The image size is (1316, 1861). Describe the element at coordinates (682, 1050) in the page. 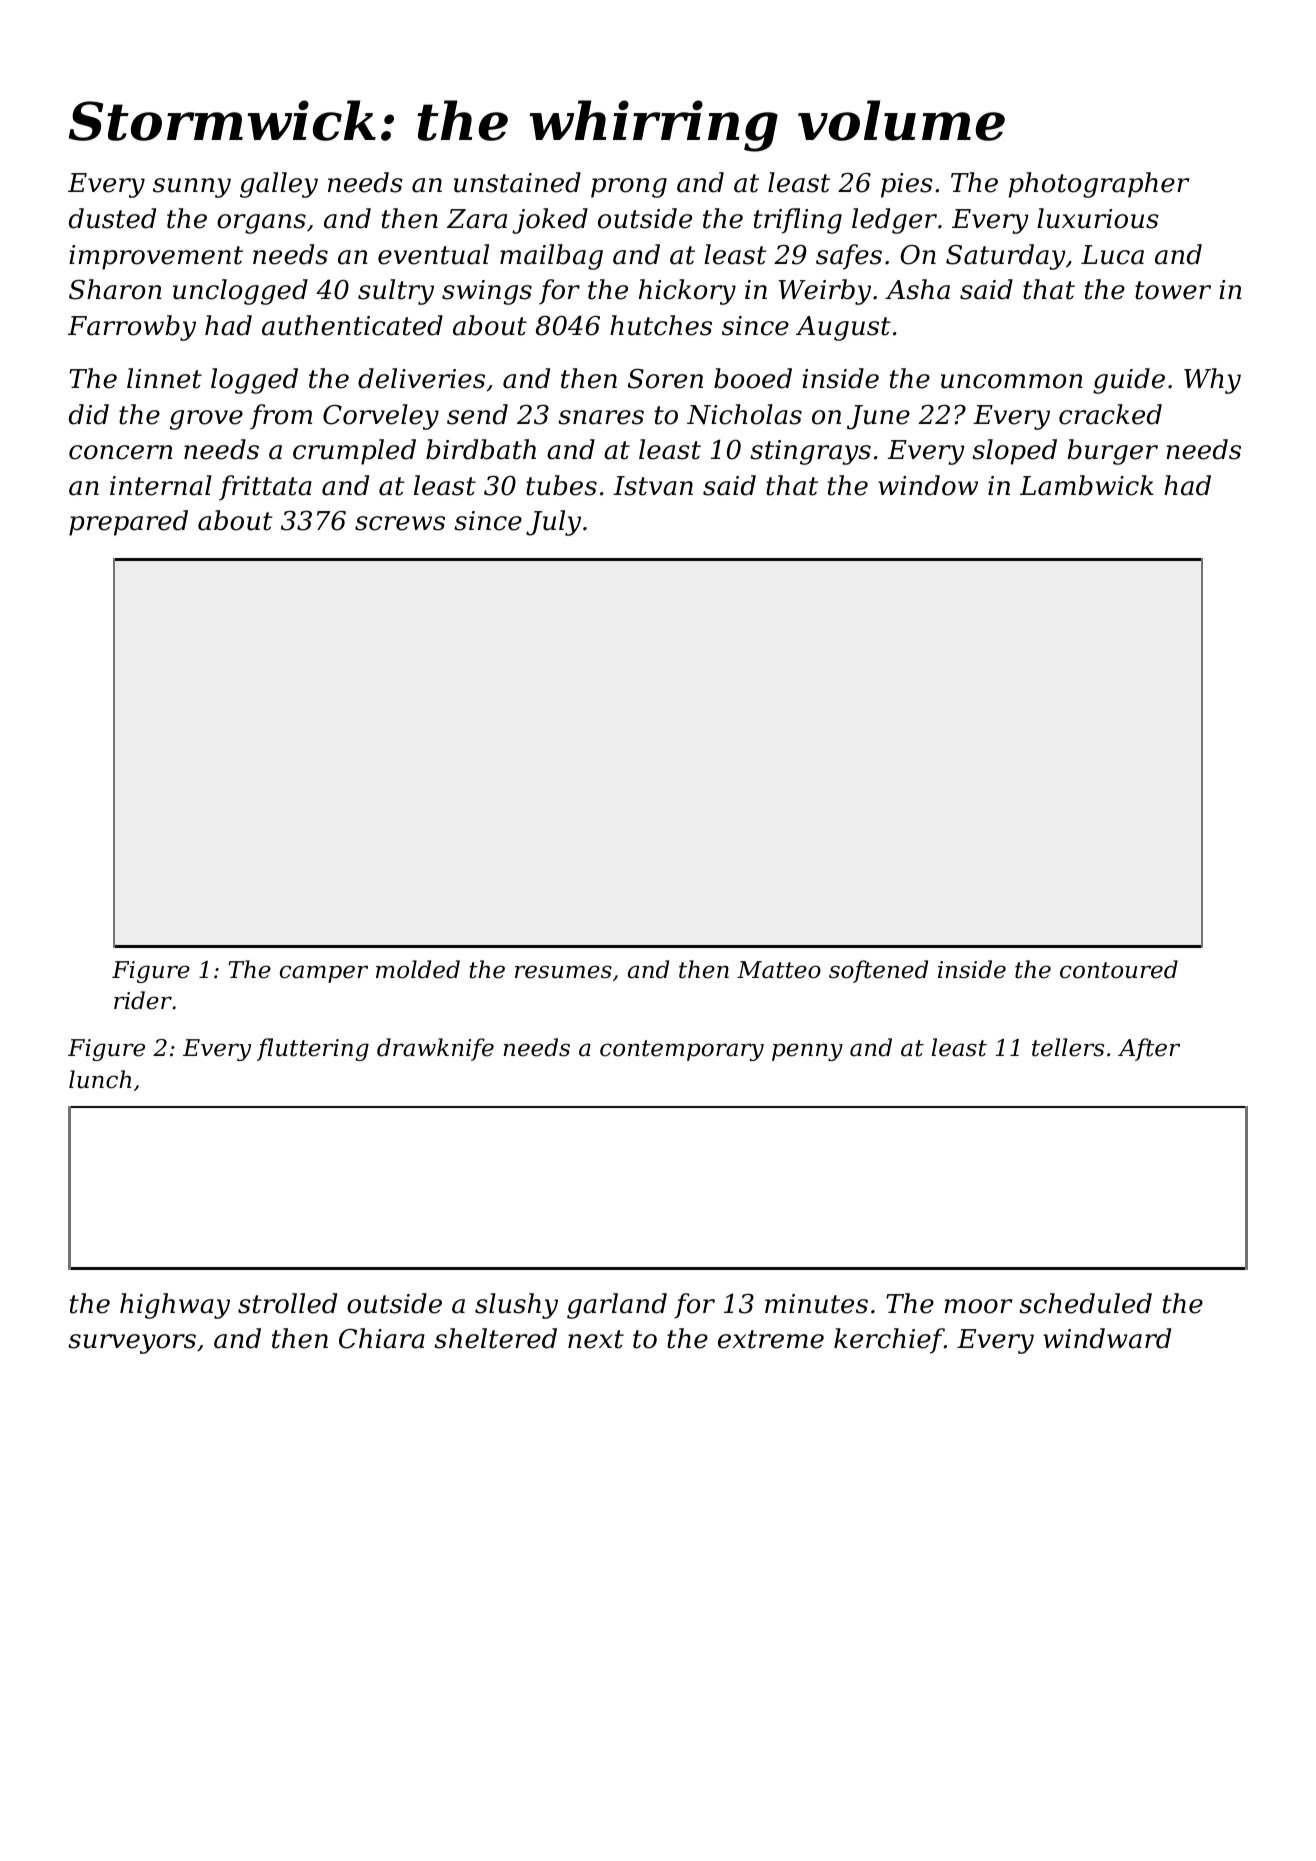

I see `contemporary` at that location.
